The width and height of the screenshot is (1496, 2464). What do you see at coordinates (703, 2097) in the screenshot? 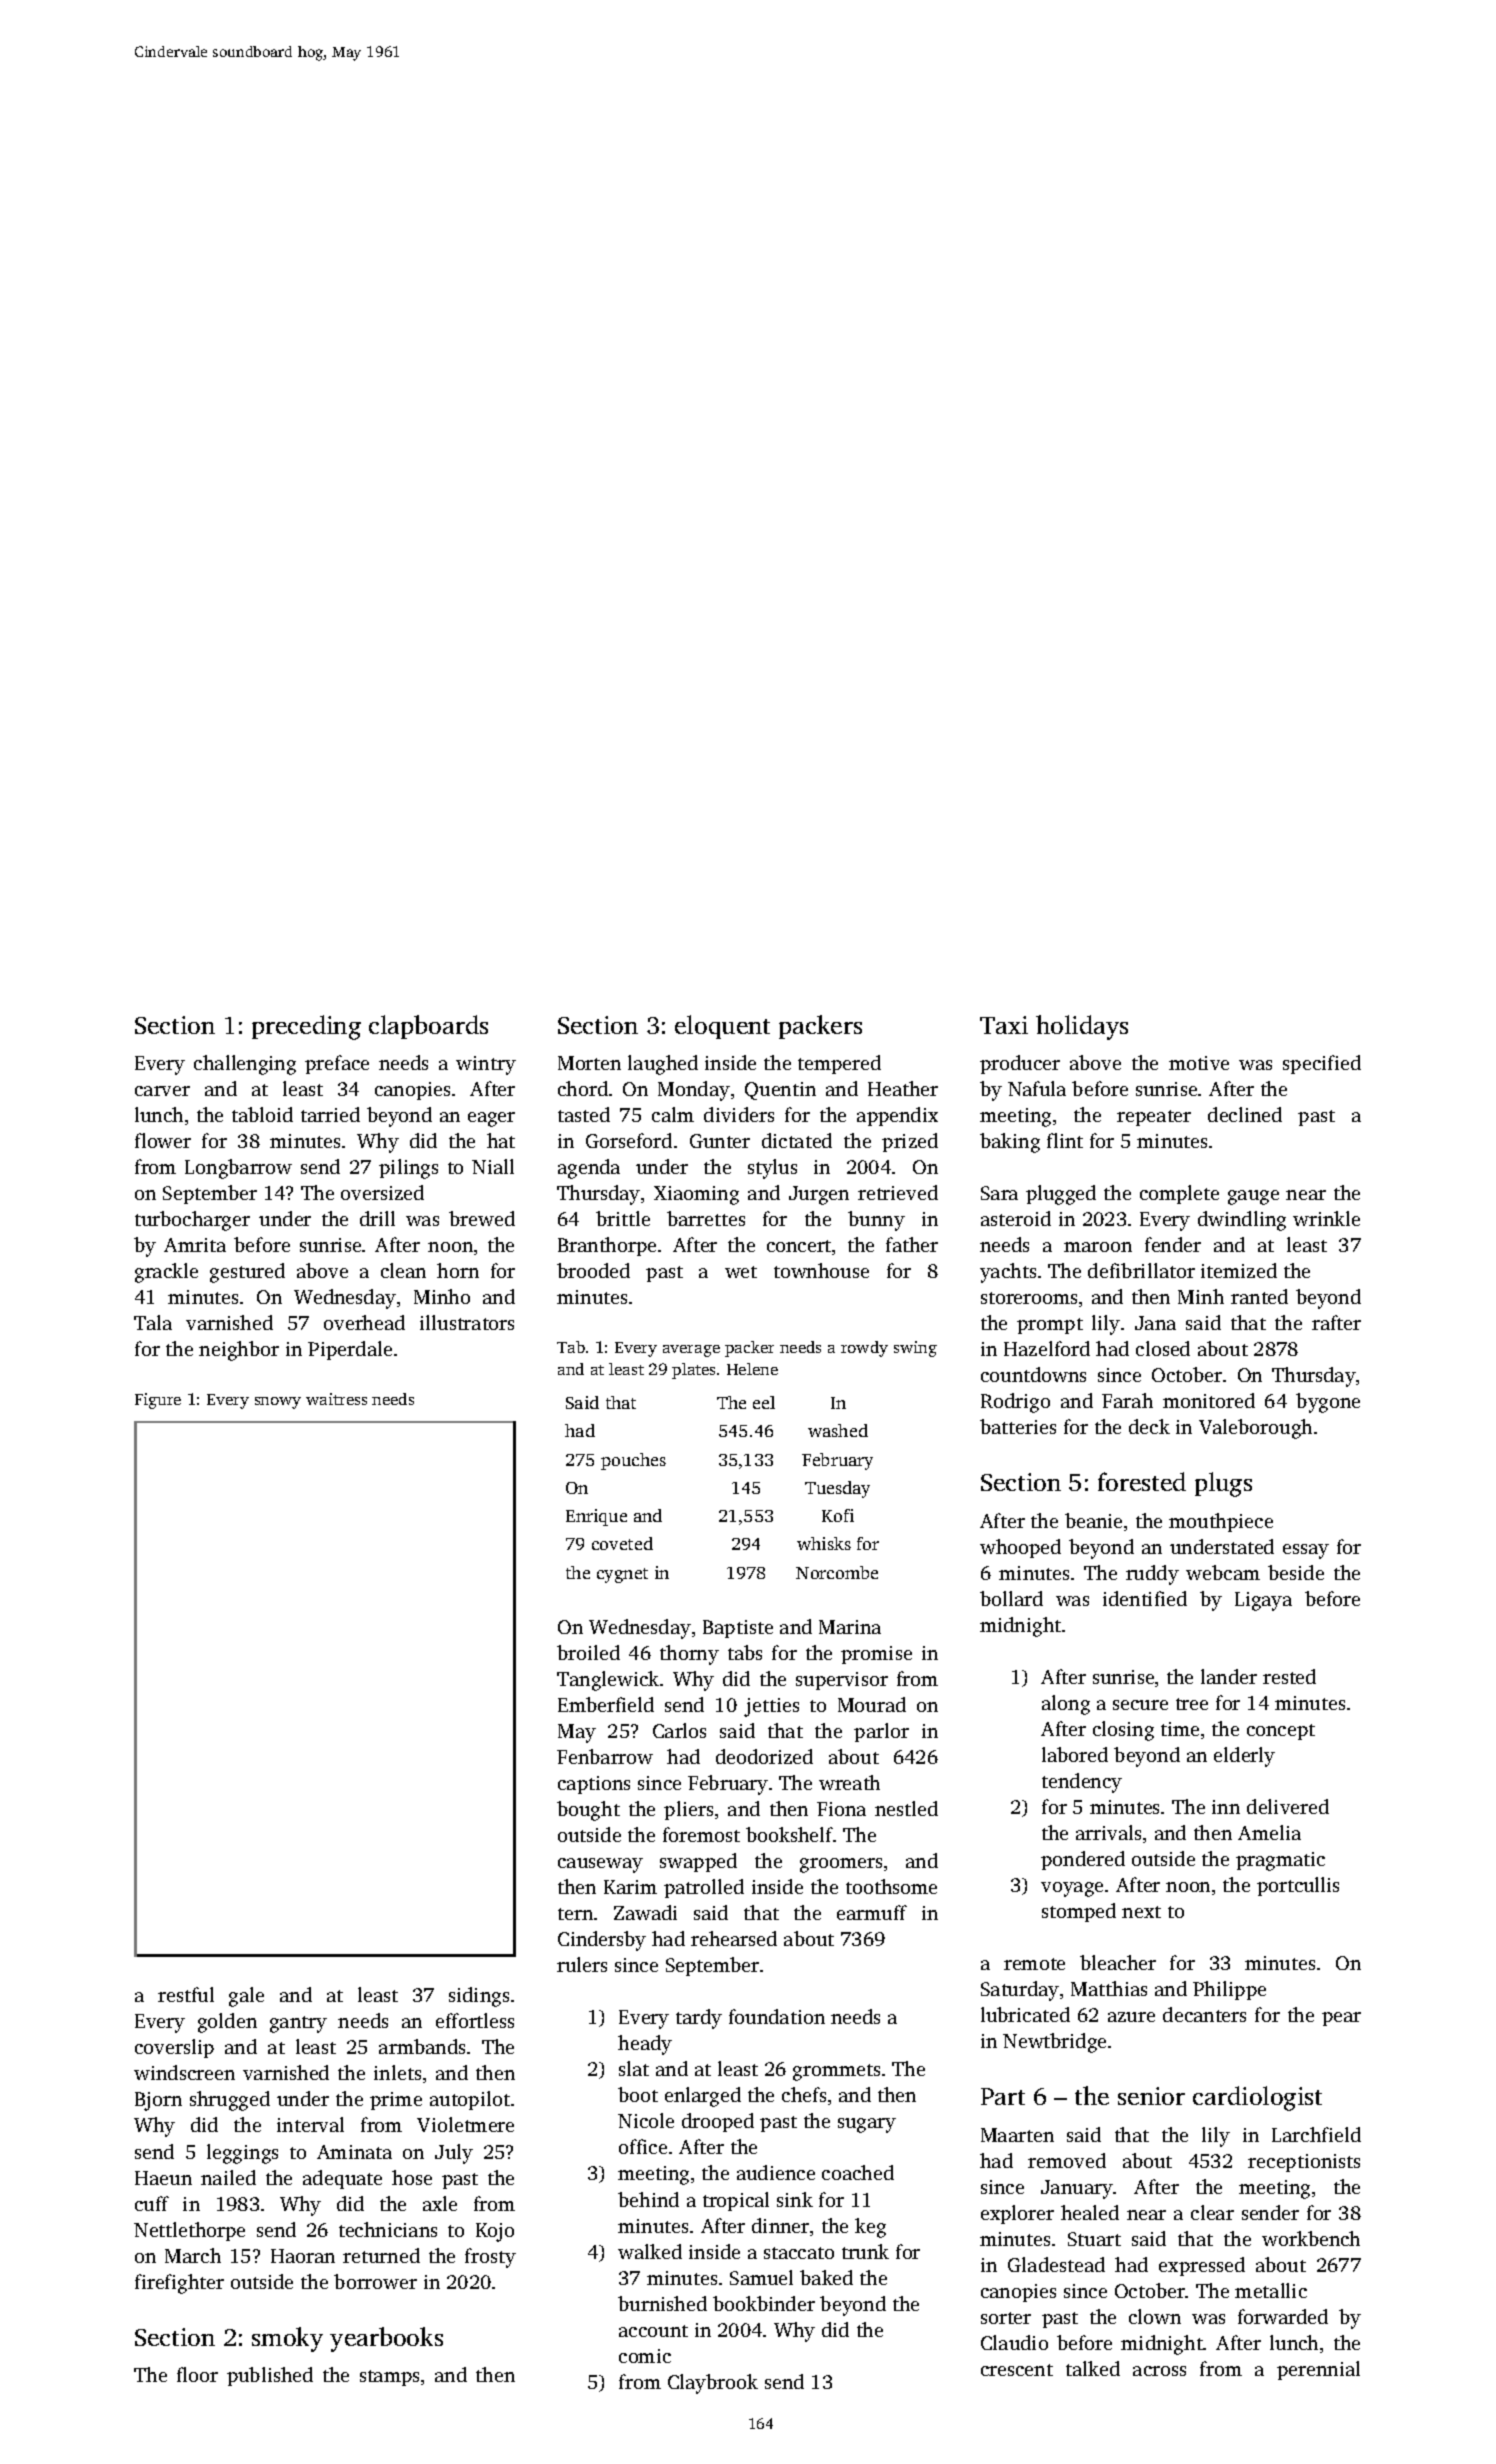
I see `enlarged` at bounding box center [703, 2097].
